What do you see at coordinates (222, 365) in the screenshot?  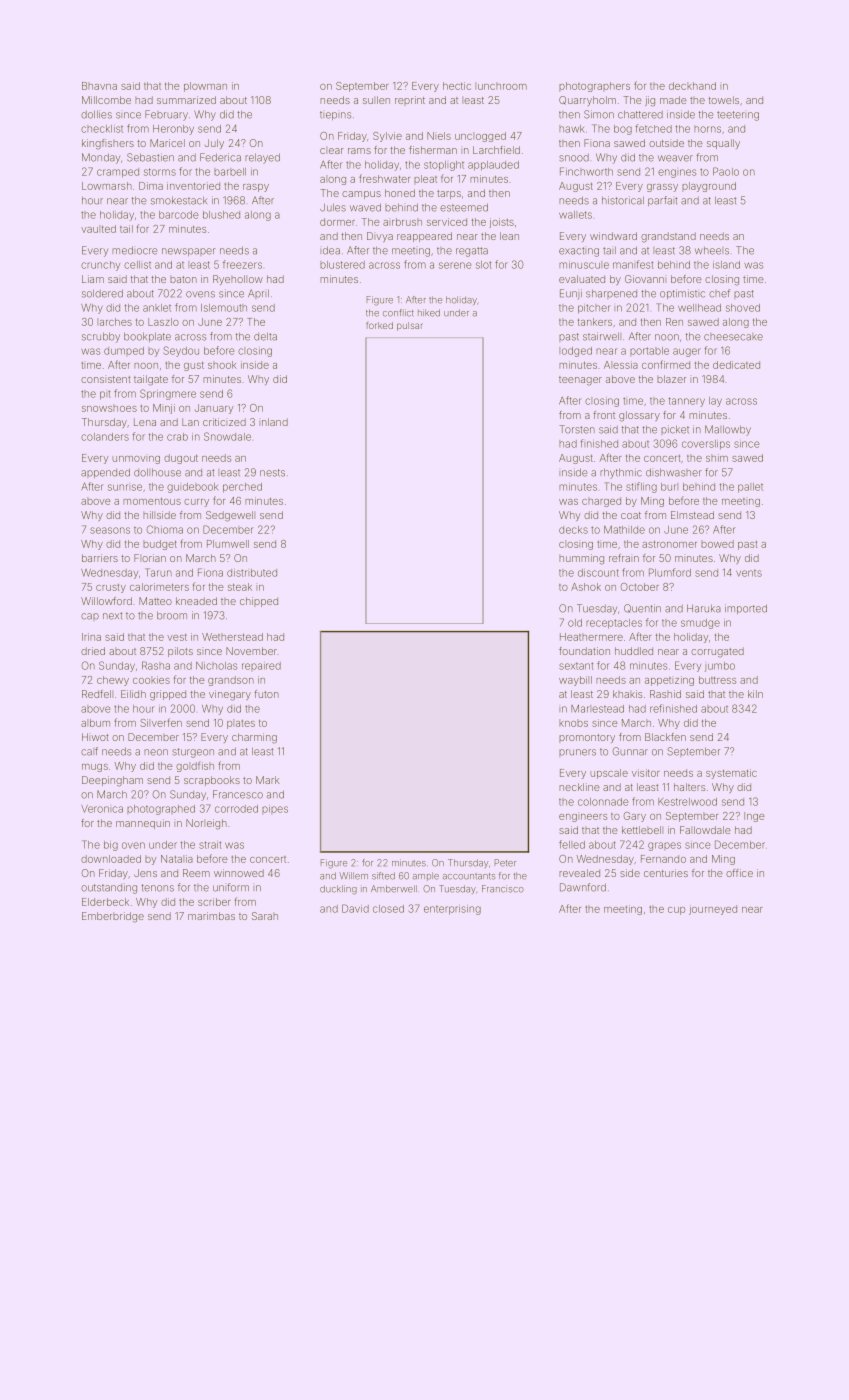 I see `shook` at bounding box center [222, 365].
